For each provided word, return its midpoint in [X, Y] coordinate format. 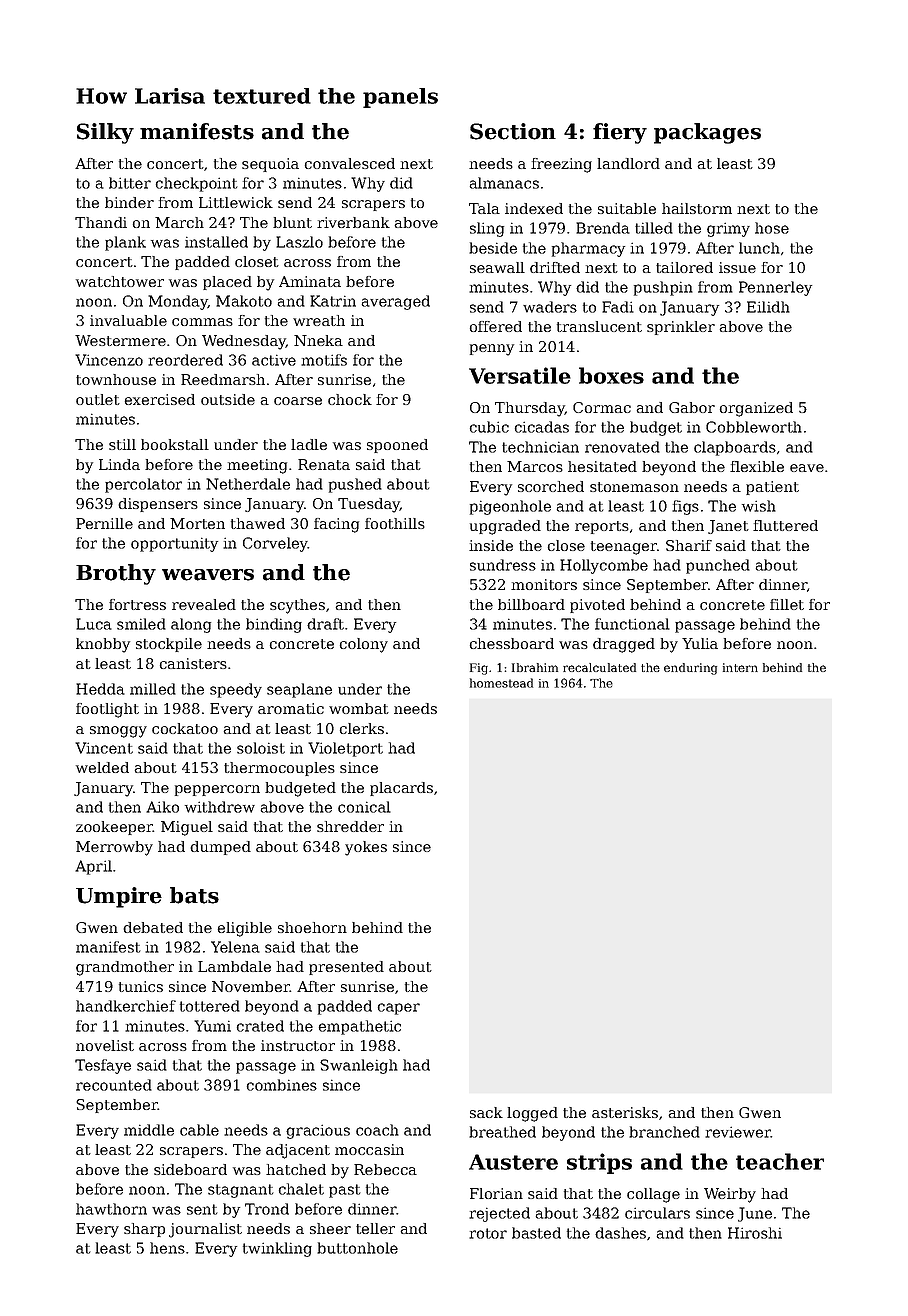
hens [167, 1248]
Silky [105, 133]
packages [707, 133]
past [345, 1191]
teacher [780, 1161]
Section [513, 131]
